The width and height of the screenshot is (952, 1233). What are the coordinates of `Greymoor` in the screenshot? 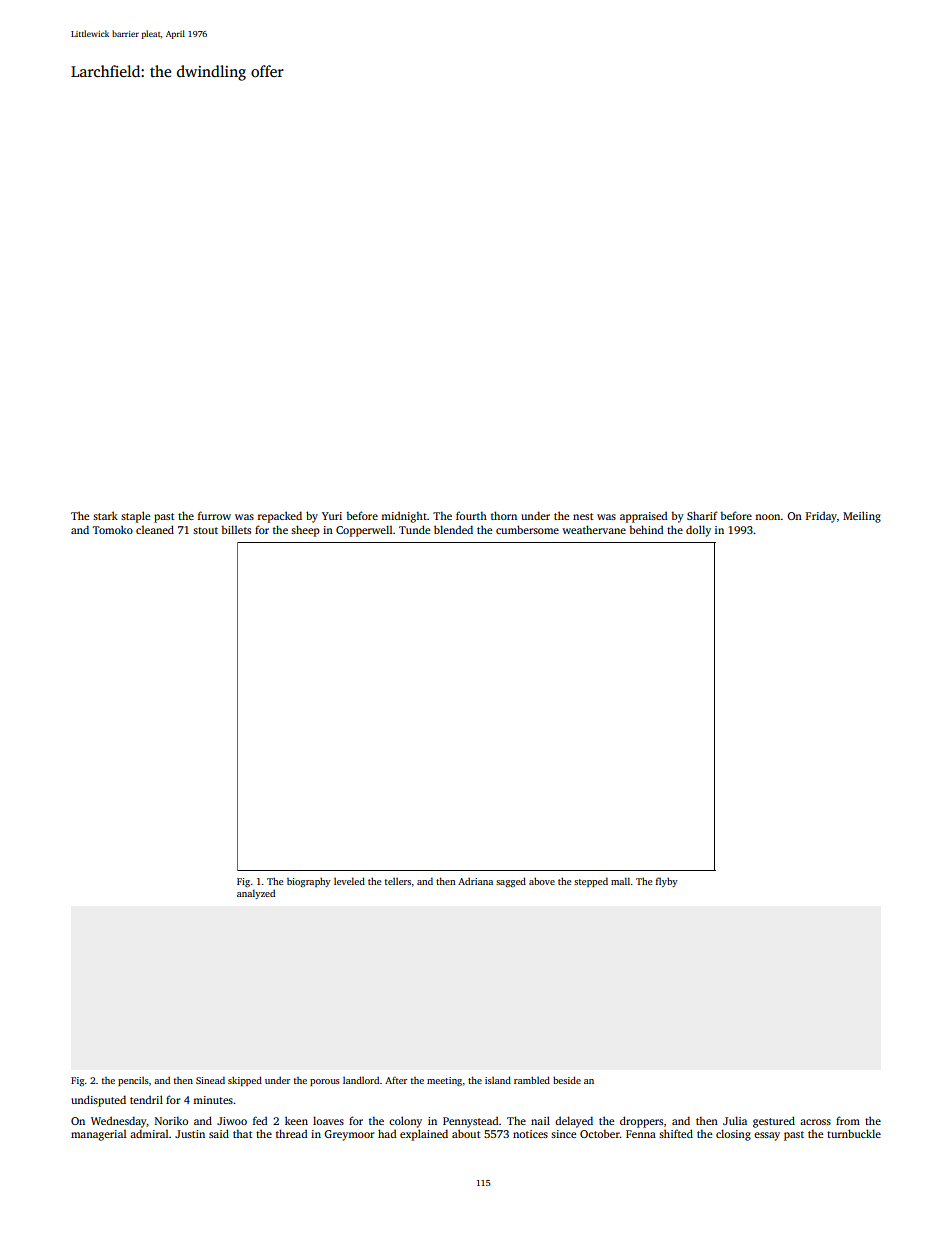 It's located at (349, 1135).
